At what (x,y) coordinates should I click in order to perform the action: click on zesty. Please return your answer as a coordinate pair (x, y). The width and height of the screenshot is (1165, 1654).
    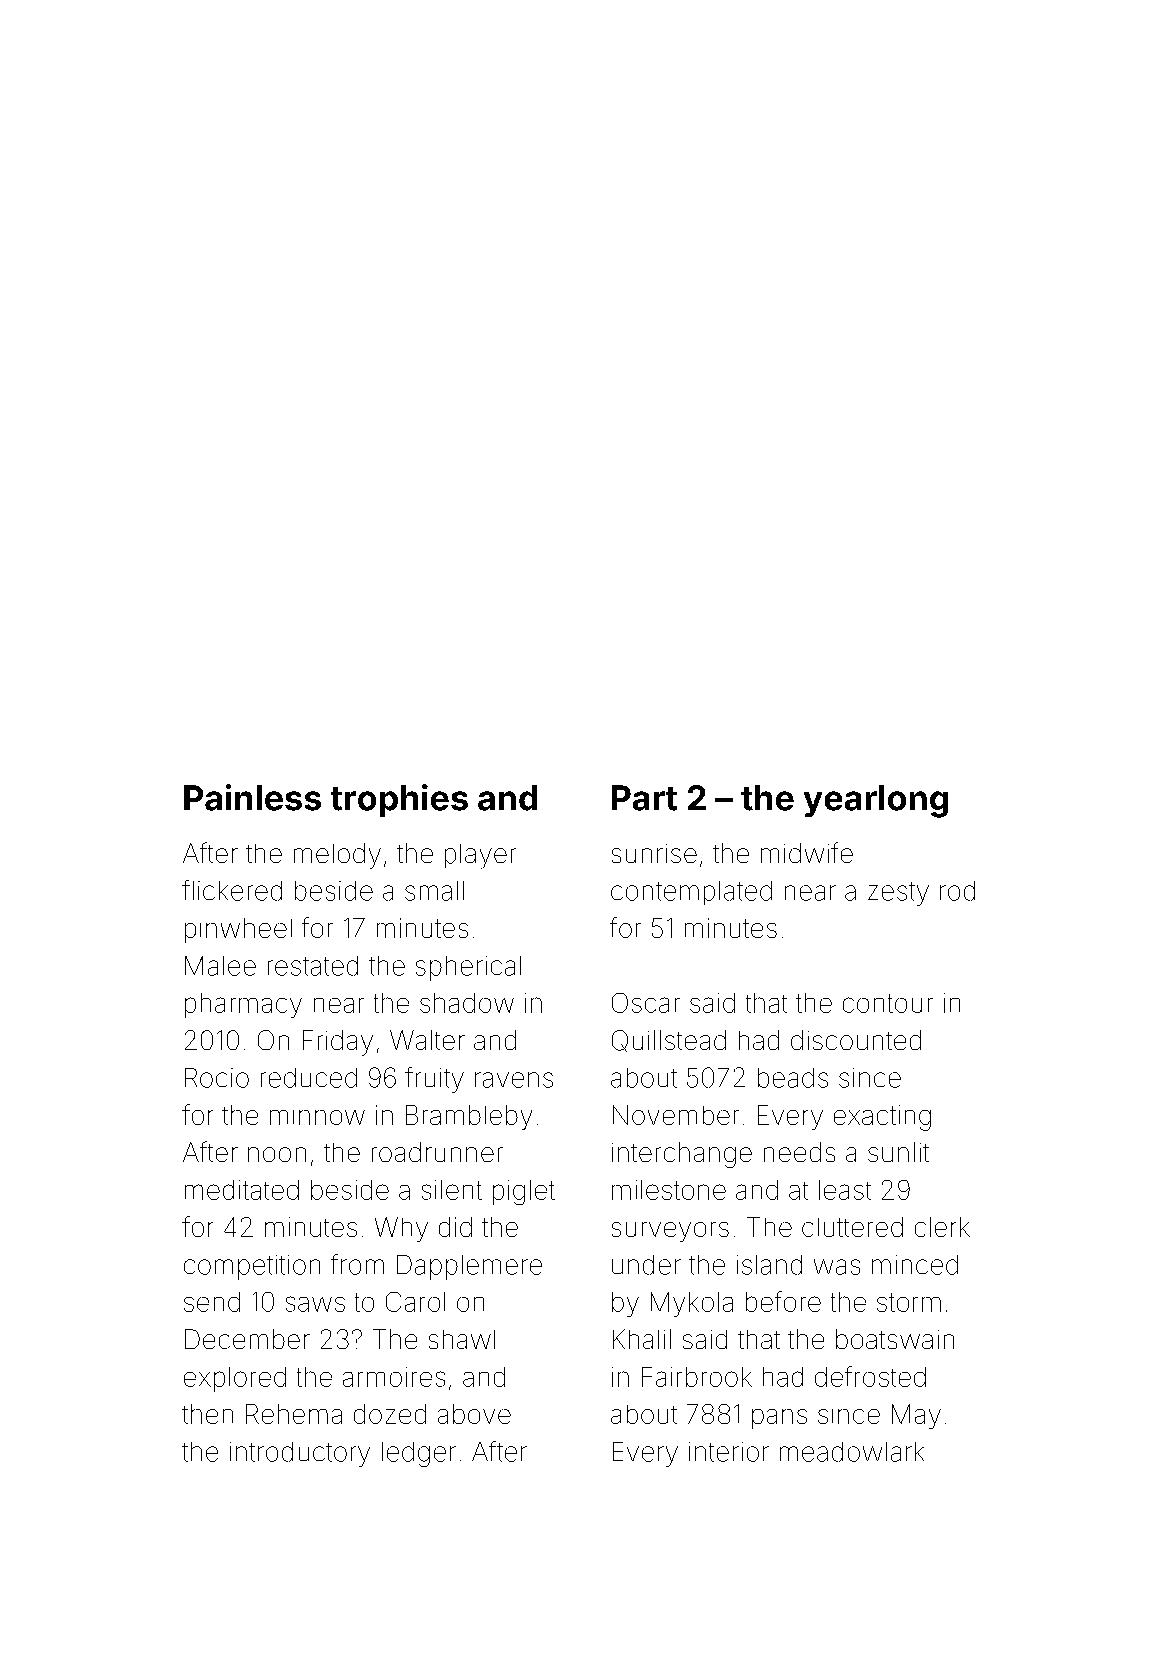
    Looking at the image, I should click on (898, 894).
